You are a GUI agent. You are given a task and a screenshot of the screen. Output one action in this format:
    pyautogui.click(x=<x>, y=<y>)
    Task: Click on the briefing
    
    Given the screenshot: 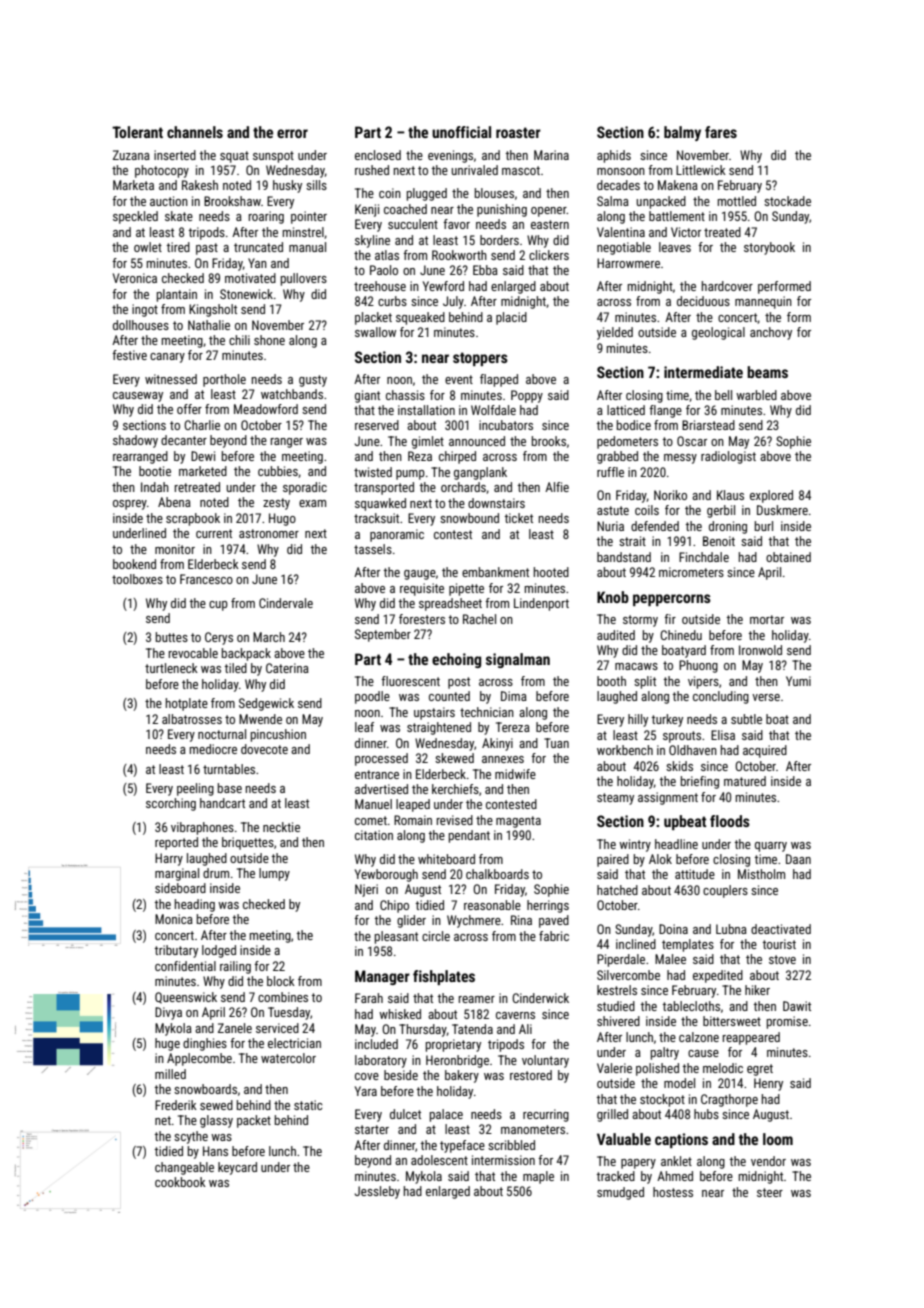 What is the action you would take?
    pyautogui.click(x=700, y=782)
